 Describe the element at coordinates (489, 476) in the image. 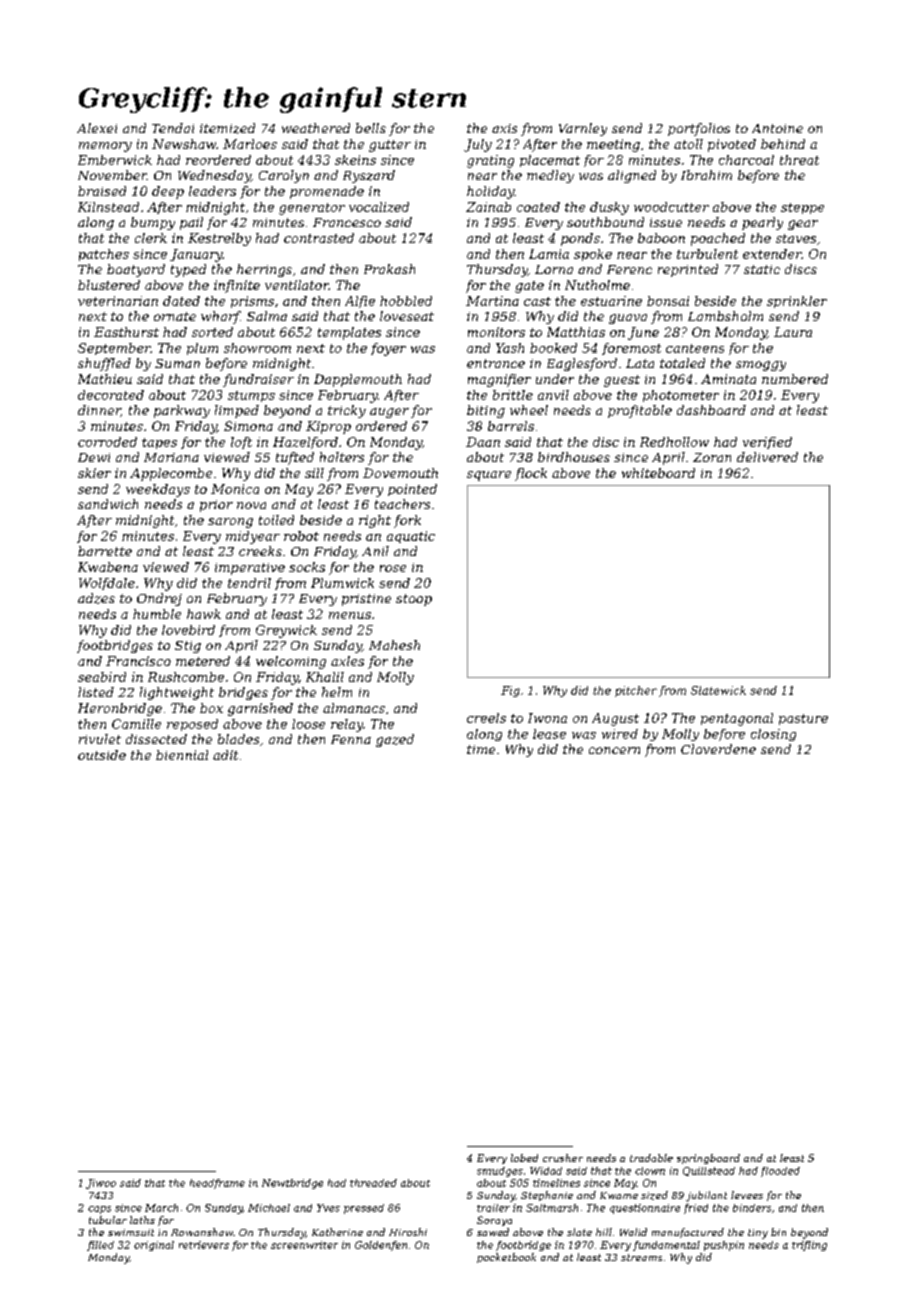

I see `square` at that location.
